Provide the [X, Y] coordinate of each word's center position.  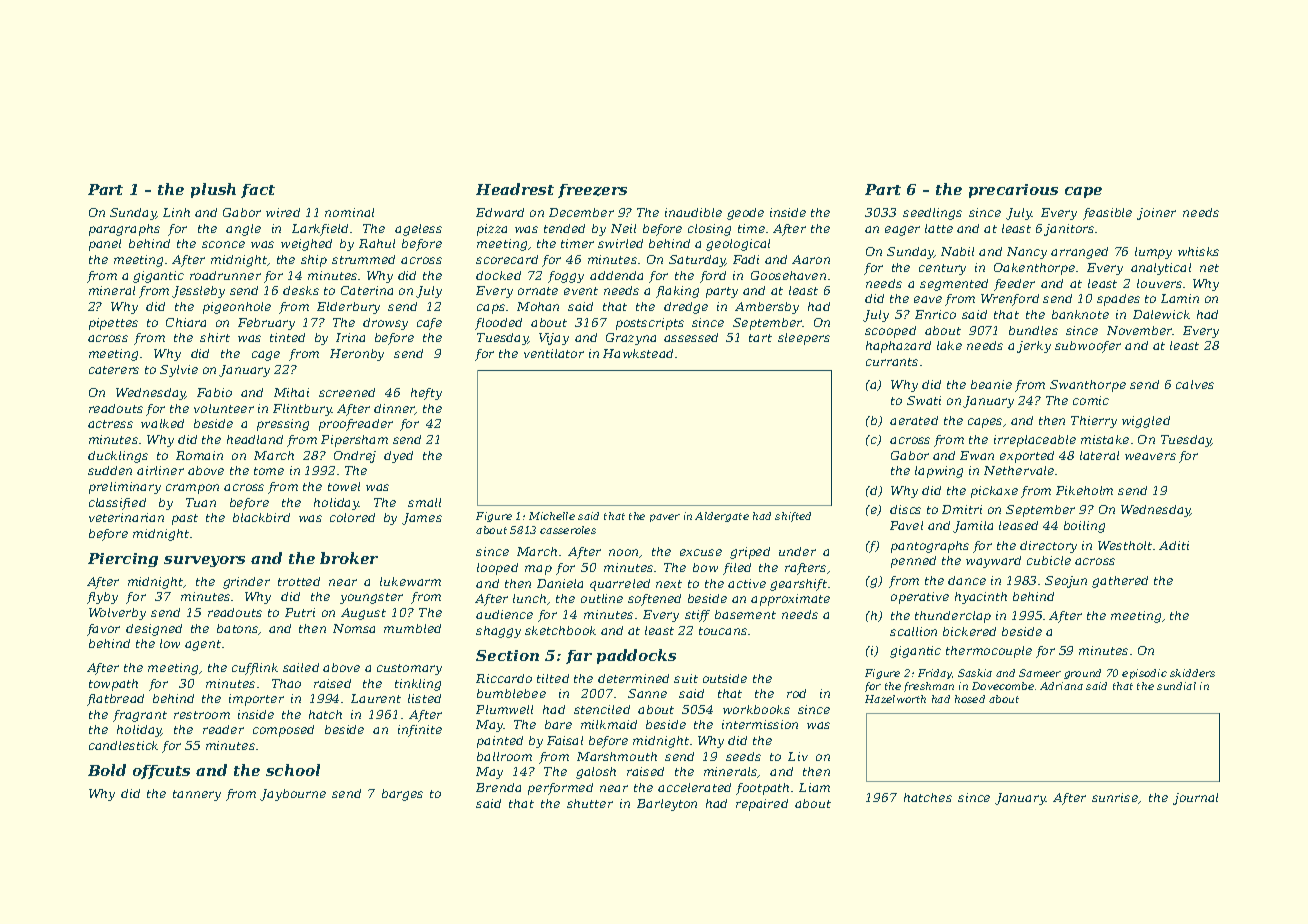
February [266, 324]
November [1140, 330]
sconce [223, 244]
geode [745, 214]
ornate [538, 291]
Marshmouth [617, 756]
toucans [723, 631]
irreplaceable [1035, 441]
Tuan [201, 502]
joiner [1156, 214]
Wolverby [117, 614]
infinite [420, 731]
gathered [1120, 582]
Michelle [552, 516]
